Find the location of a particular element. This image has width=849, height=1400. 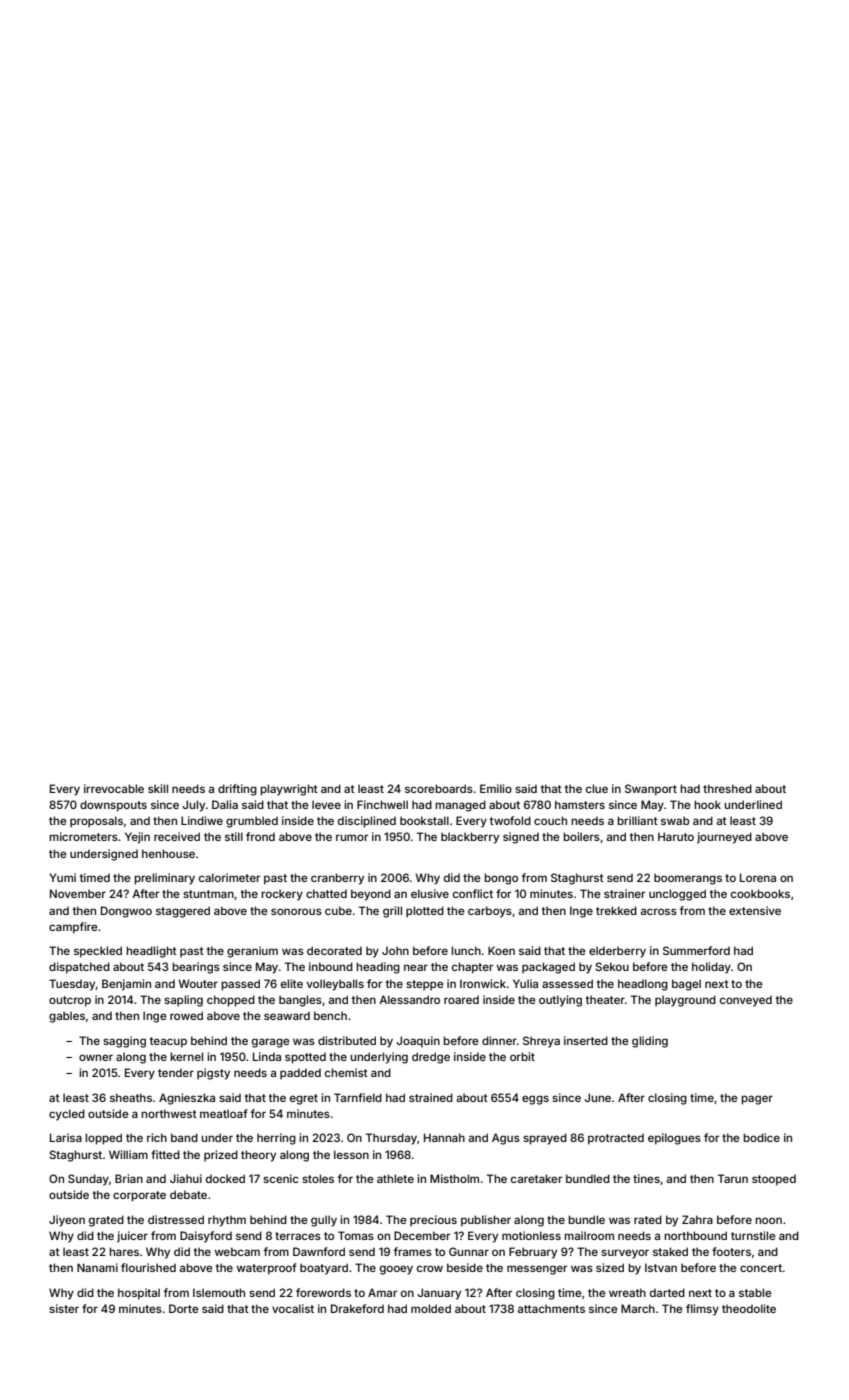

threshed is located at coordinates (727, 788).
